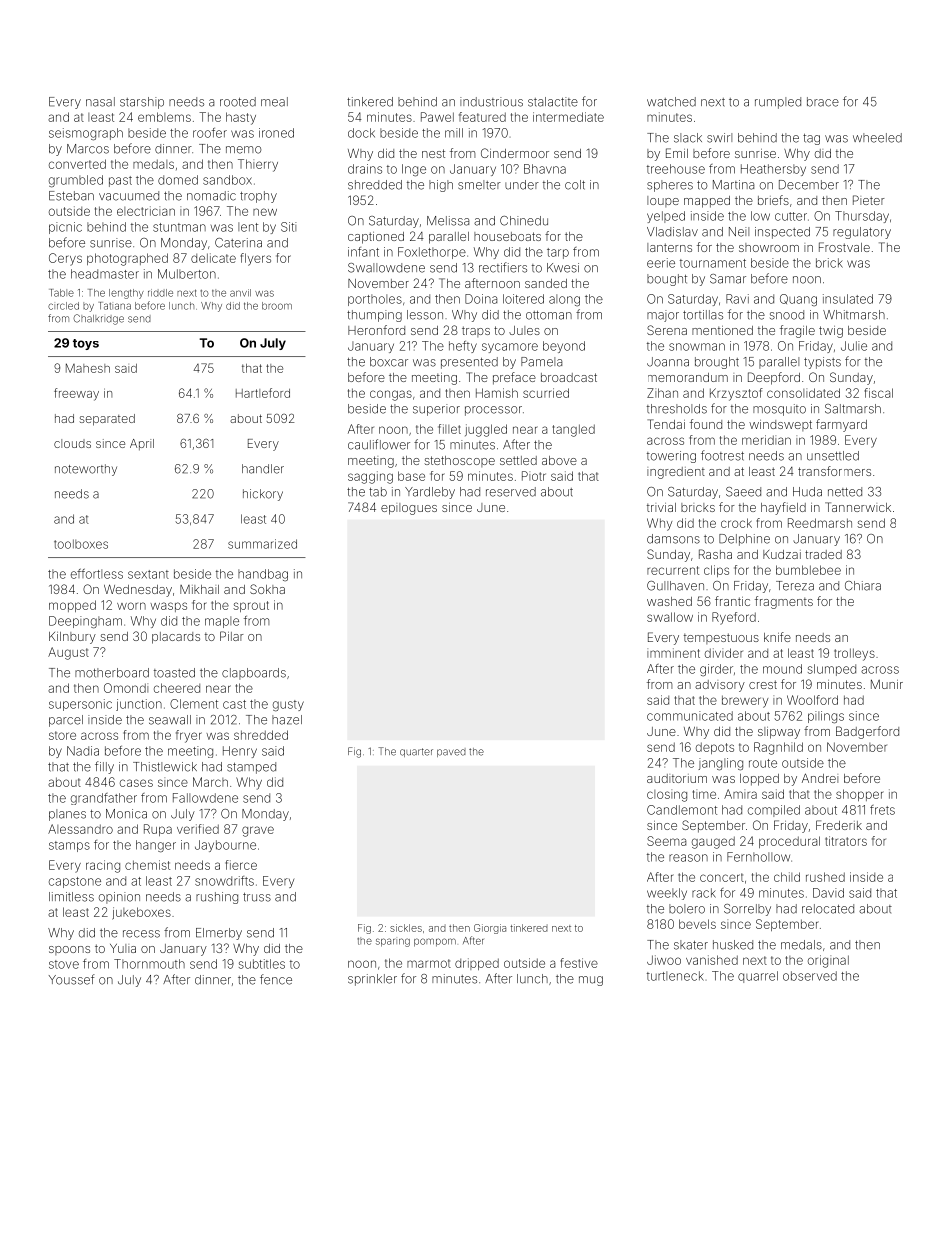 This page has height=1233, width=952. What do you see at coordinates (257, 897) in the page?
I see `truss` at bounding box center [257, 897].
